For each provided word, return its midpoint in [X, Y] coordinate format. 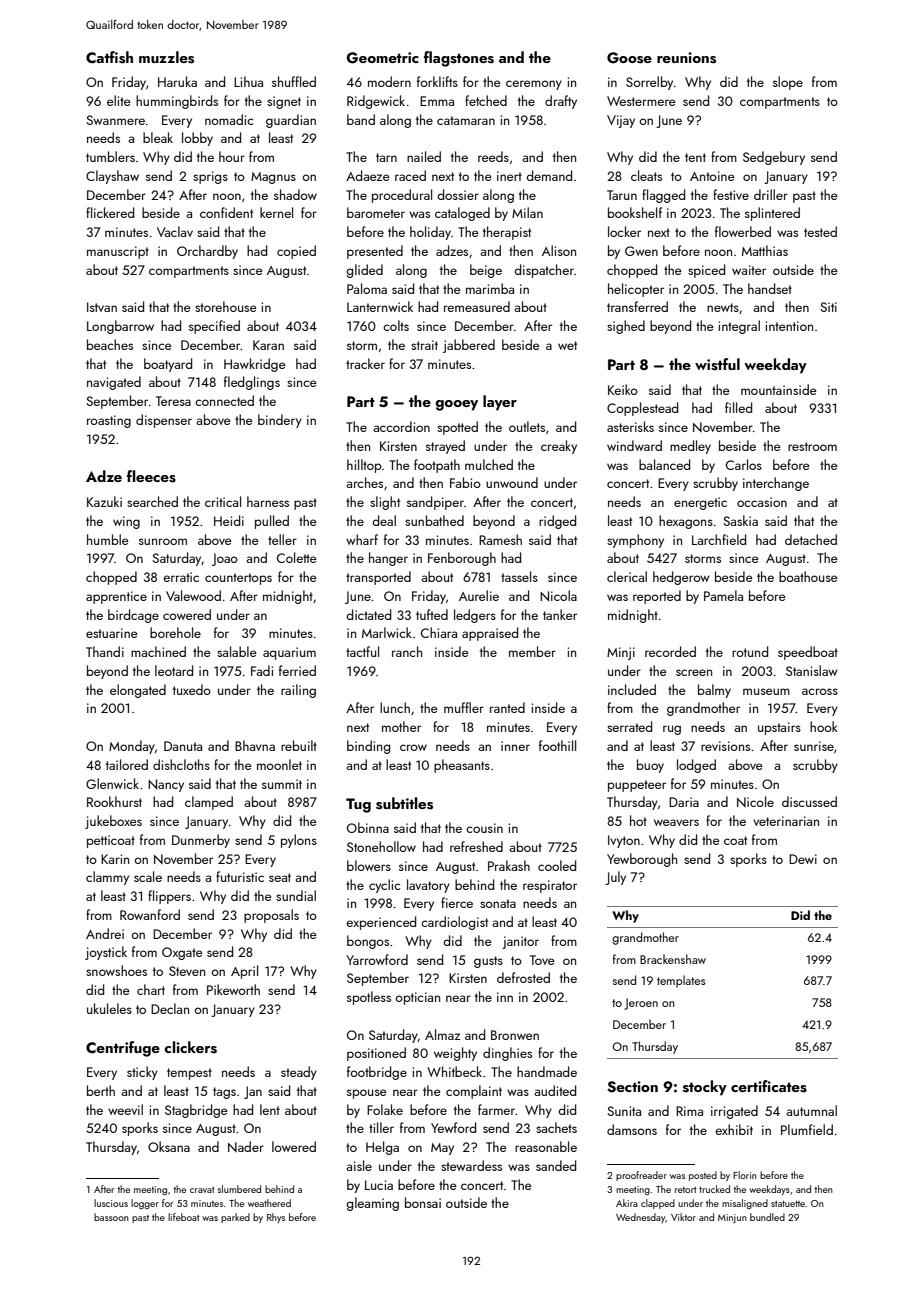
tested [820, 231]
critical [223, 501]
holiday [430, 233]
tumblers [110, 156]
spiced [706, 271]
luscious [111, 1203]
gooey [456, 405]
